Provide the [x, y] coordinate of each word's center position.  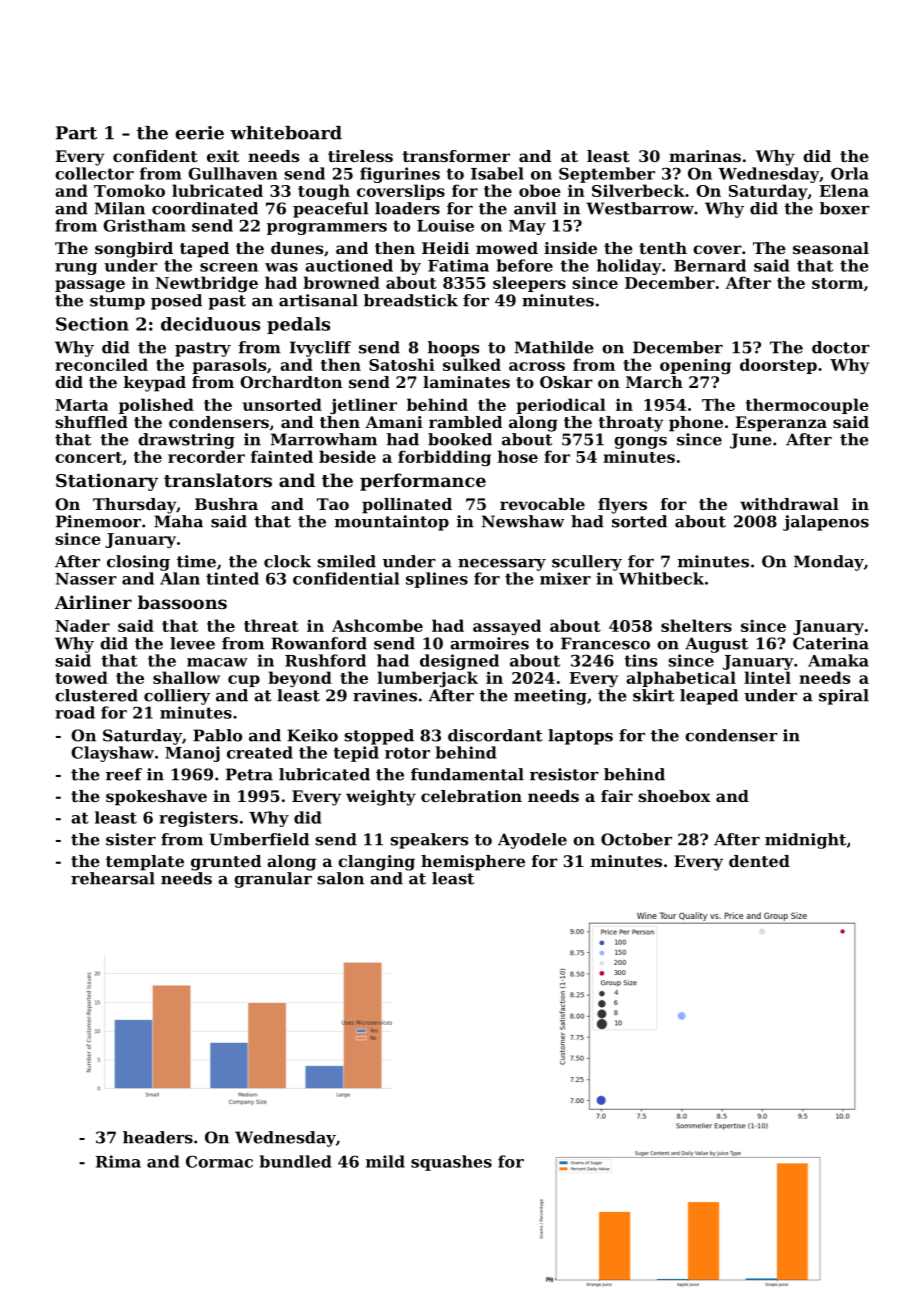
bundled [296, 1161]
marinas [705, 156]
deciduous [210, 324]
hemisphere [473, 863]
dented [759, 861]
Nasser [86, 579]
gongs [640, 443]
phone [696, 424]
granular [273, 880]
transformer [456, 156]
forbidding [444, 458]
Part [76, 133]
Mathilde [554, 347]
